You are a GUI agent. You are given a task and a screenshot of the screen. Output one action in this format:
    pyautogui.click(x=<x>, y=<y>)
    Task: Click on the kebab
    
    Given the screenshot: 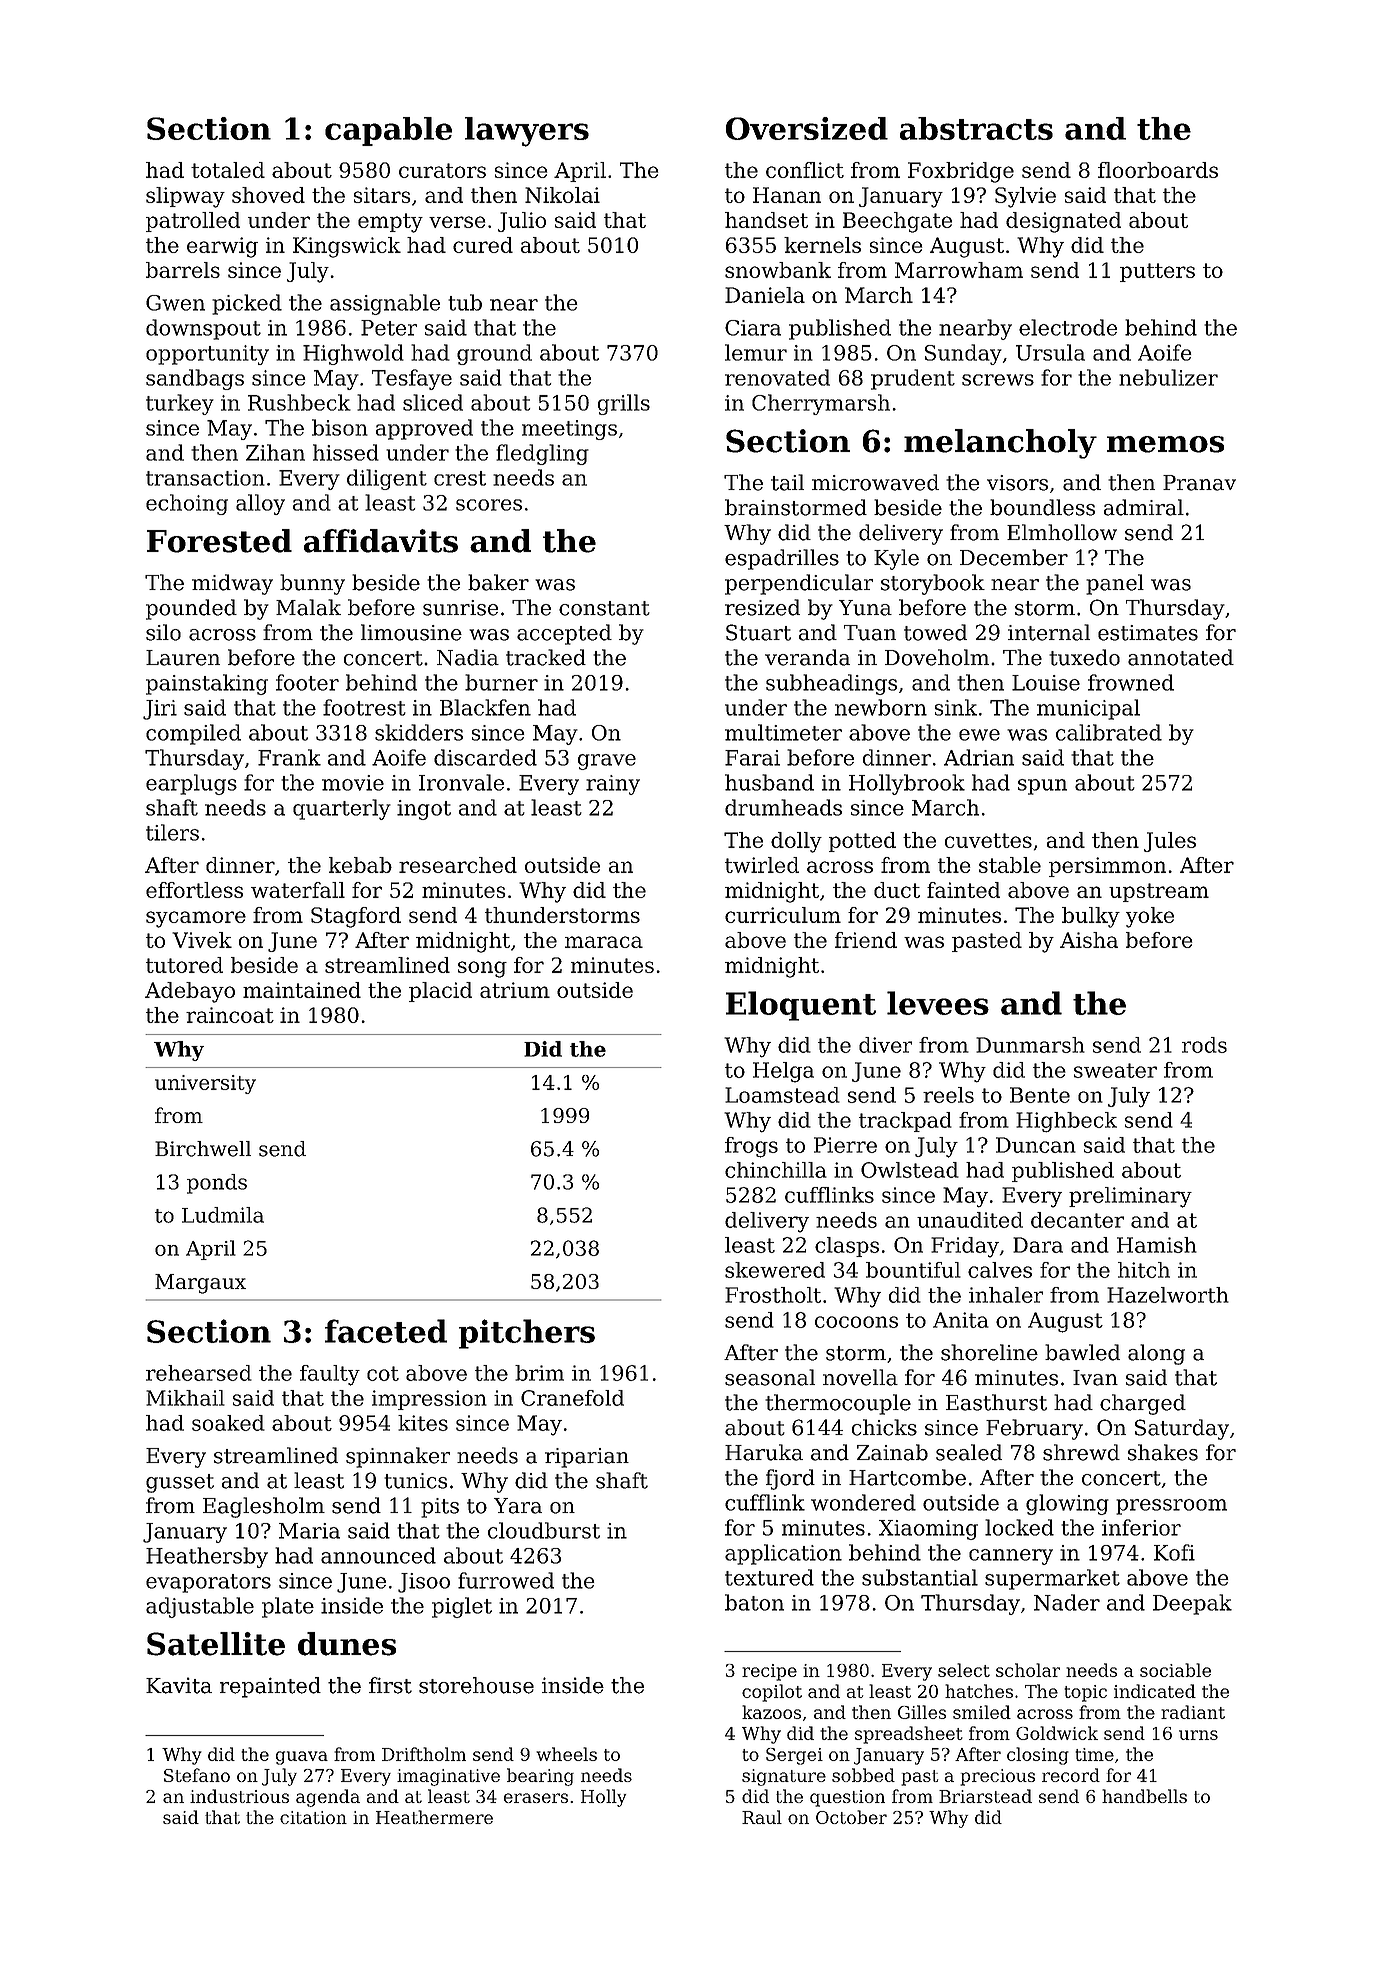 What is the action you would take?
    pyautogui.click(x=360, y=865)
